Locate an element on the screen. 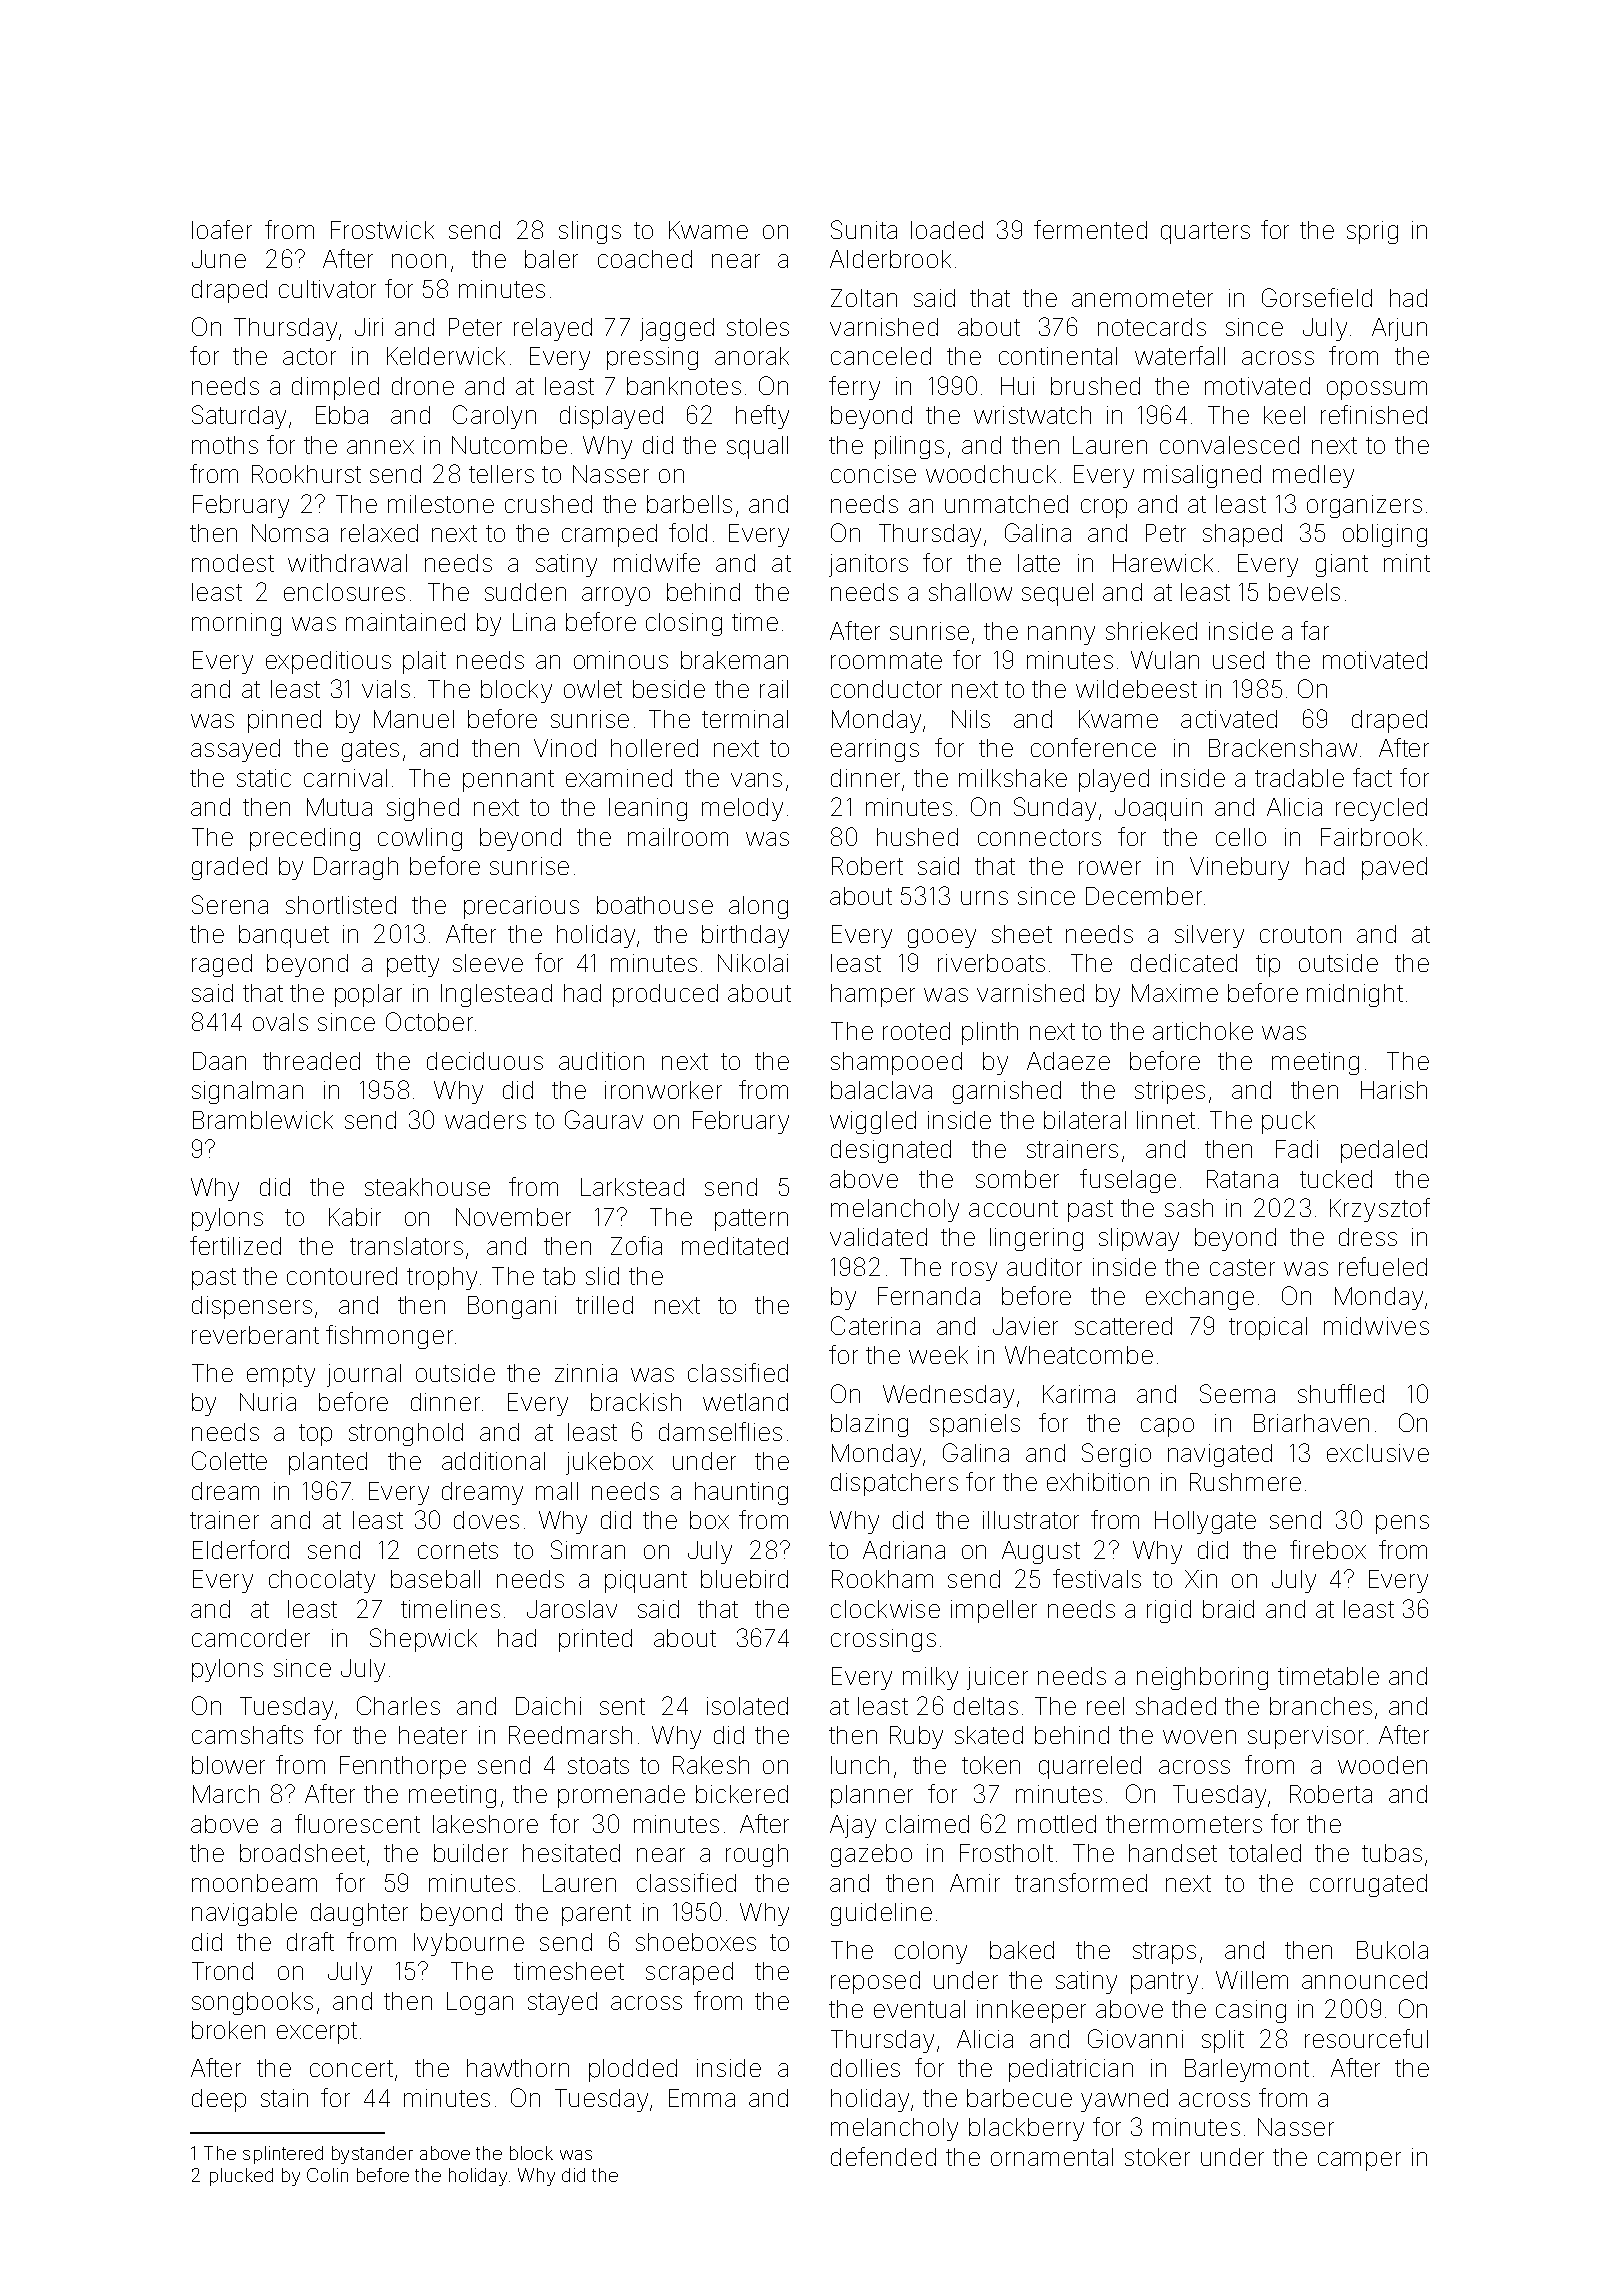  loaded is located at coordinates (947, 230).
